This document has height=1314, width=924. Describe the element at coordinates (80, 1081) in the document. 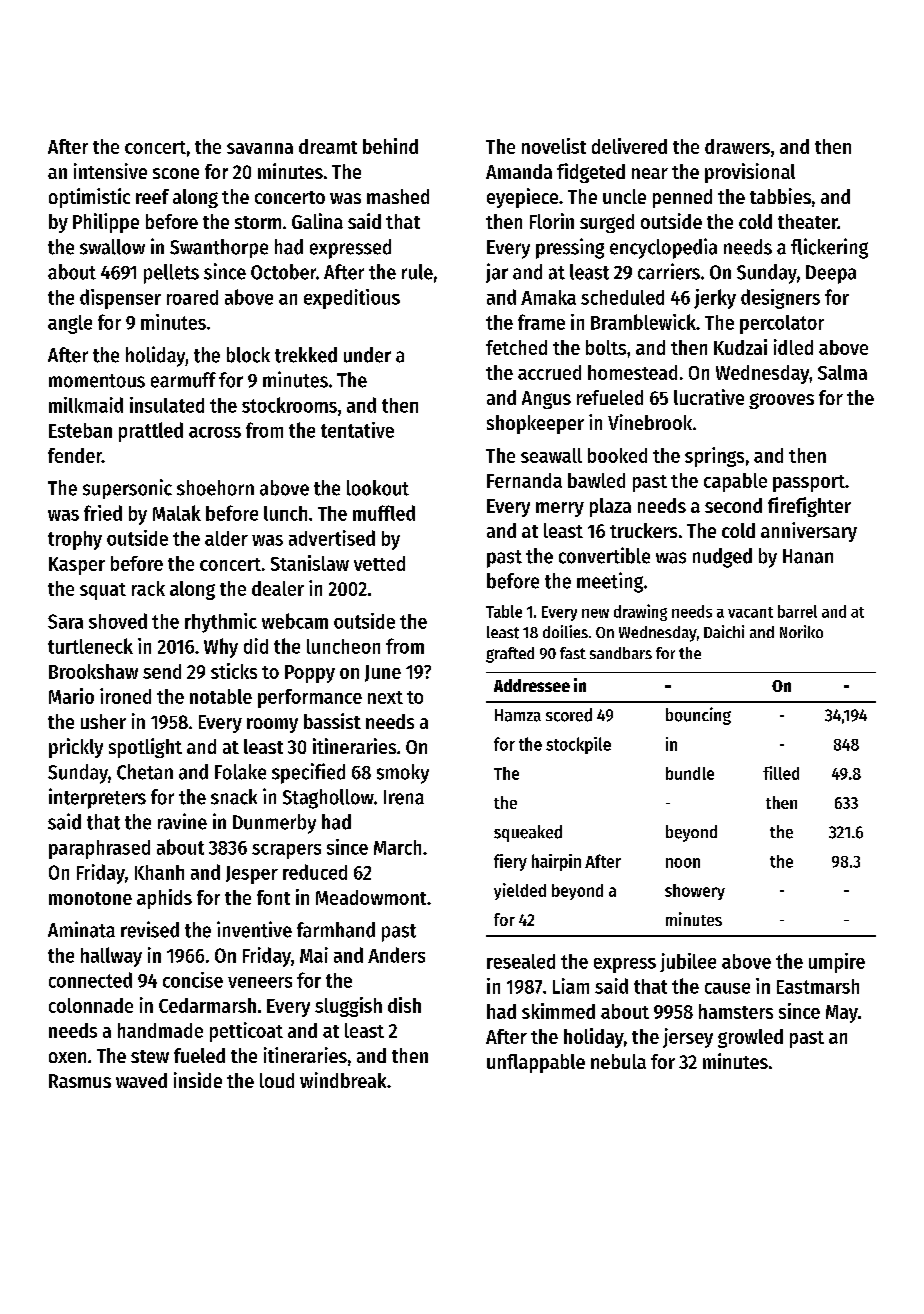

I see `Rasmus` at that location.
